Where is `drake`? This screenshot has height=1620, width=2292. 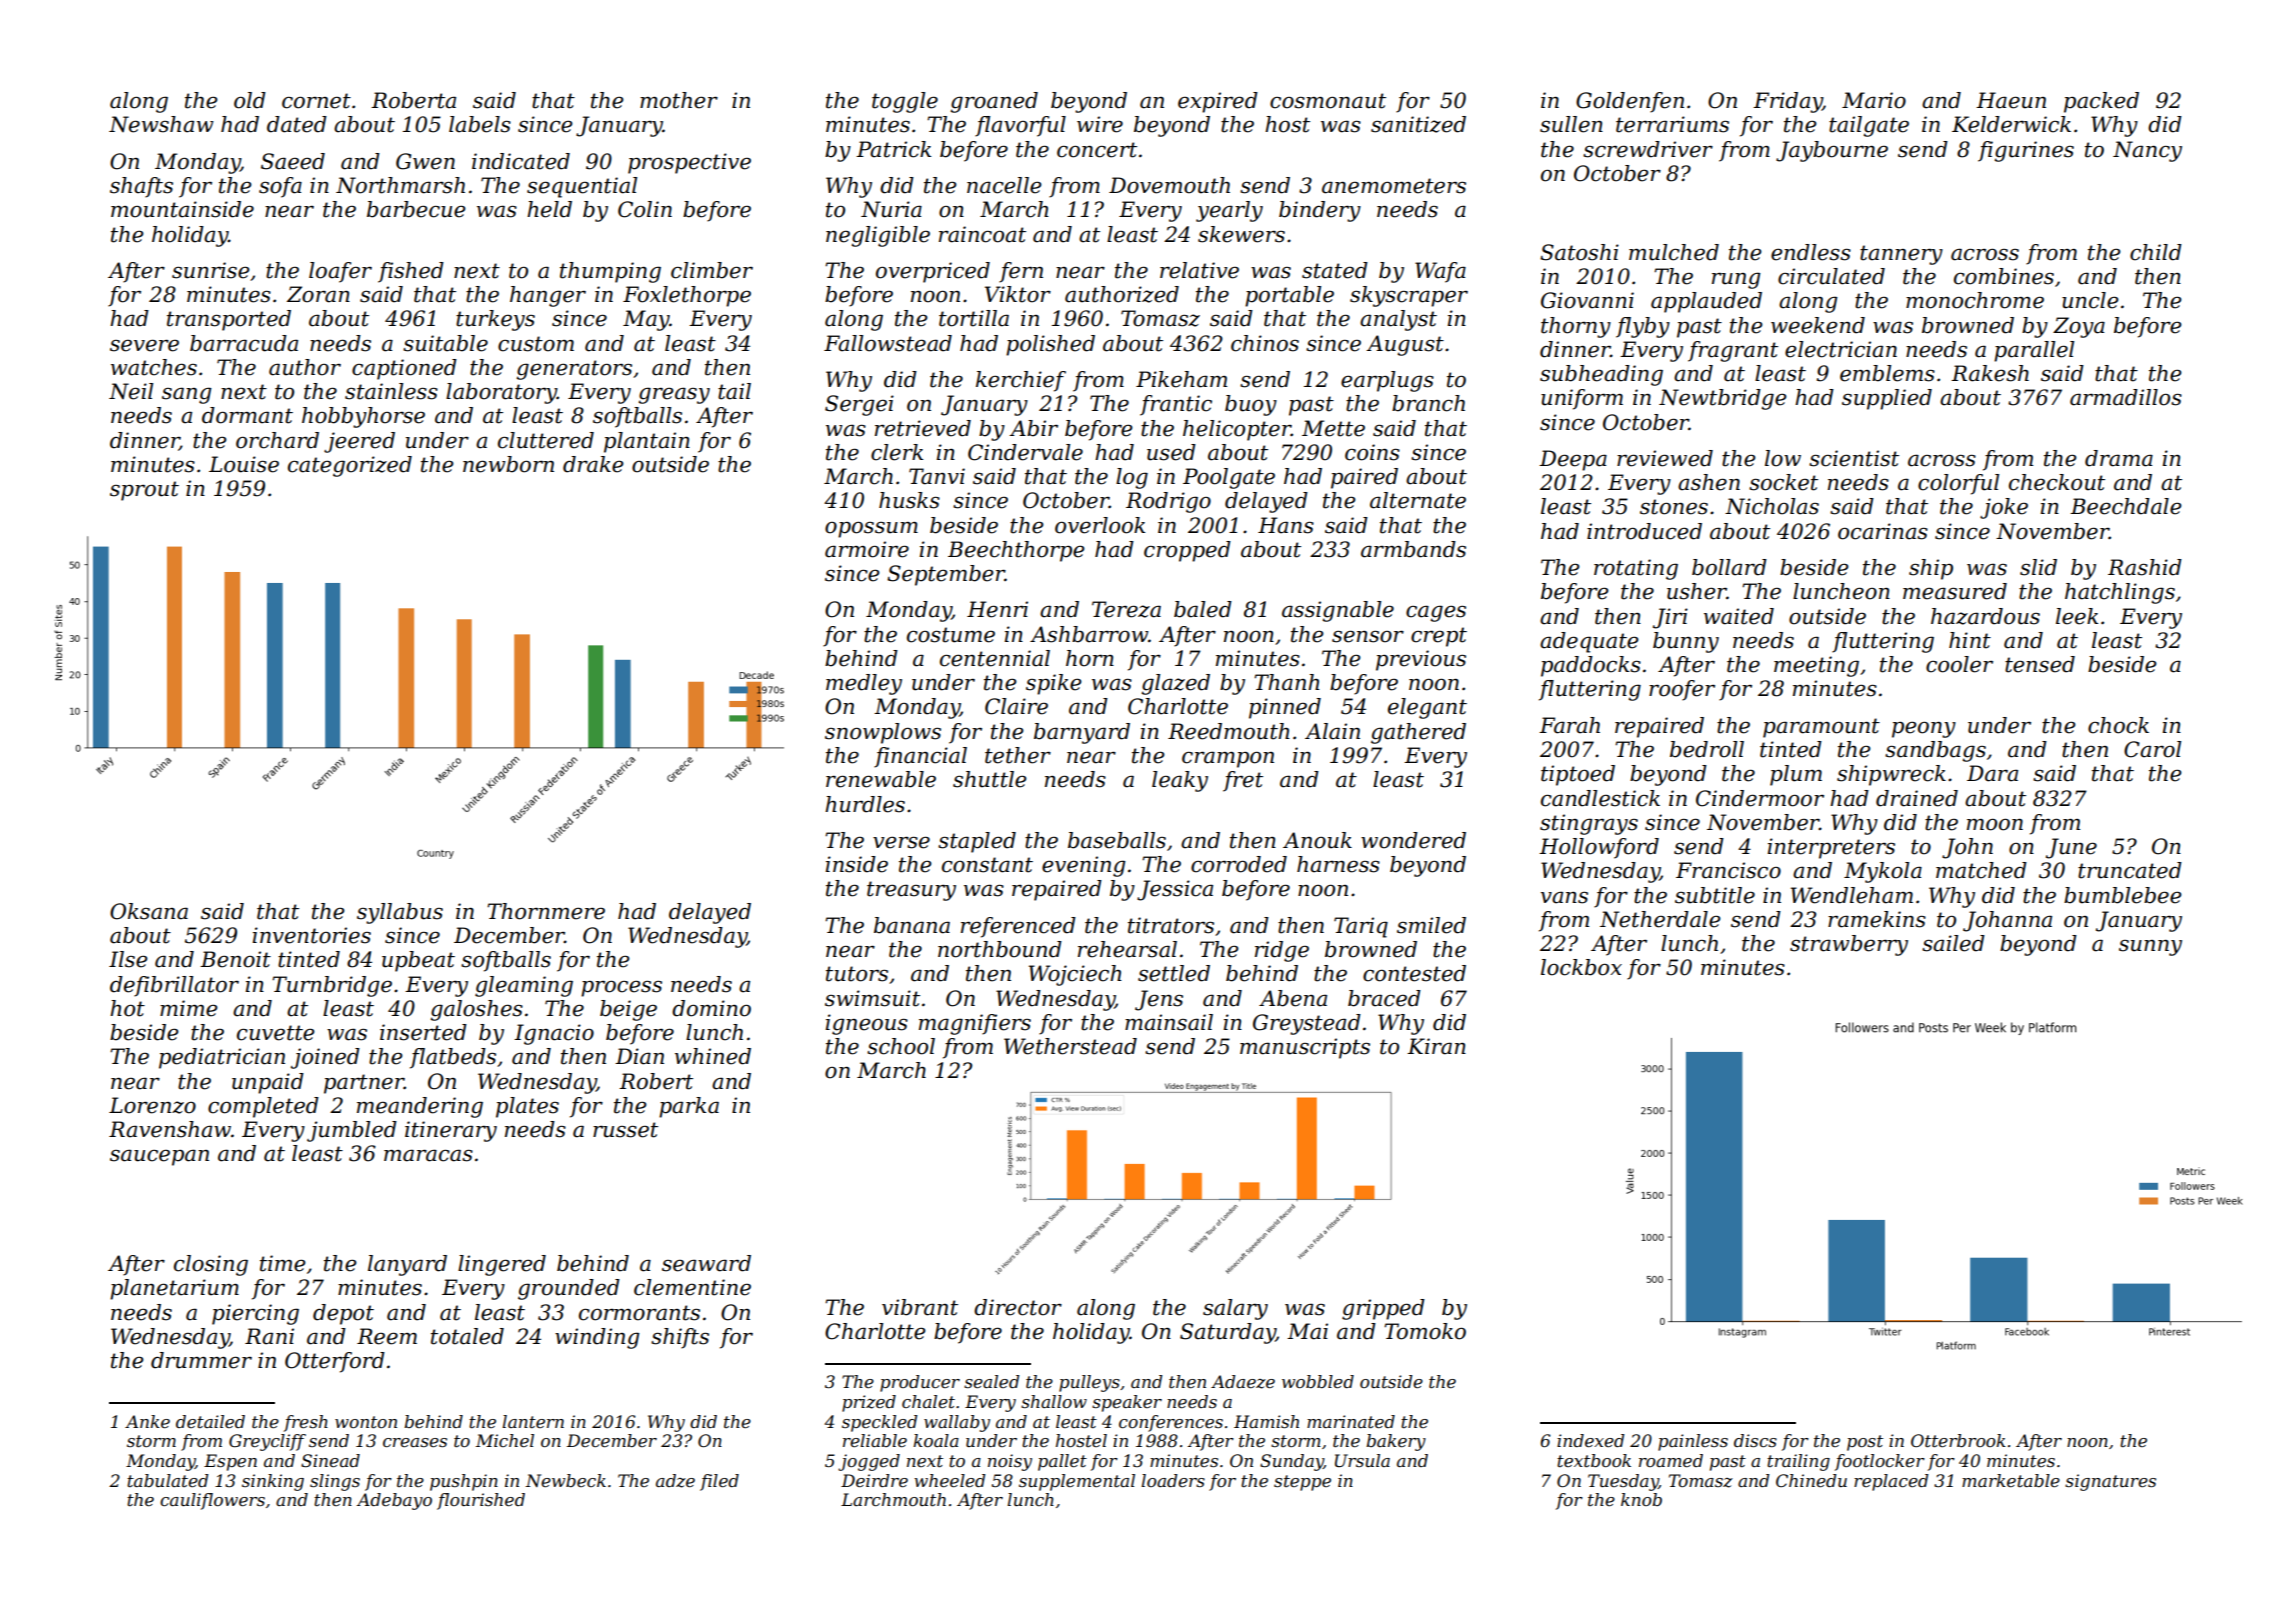 drake is located at coordinates (593, 464).
